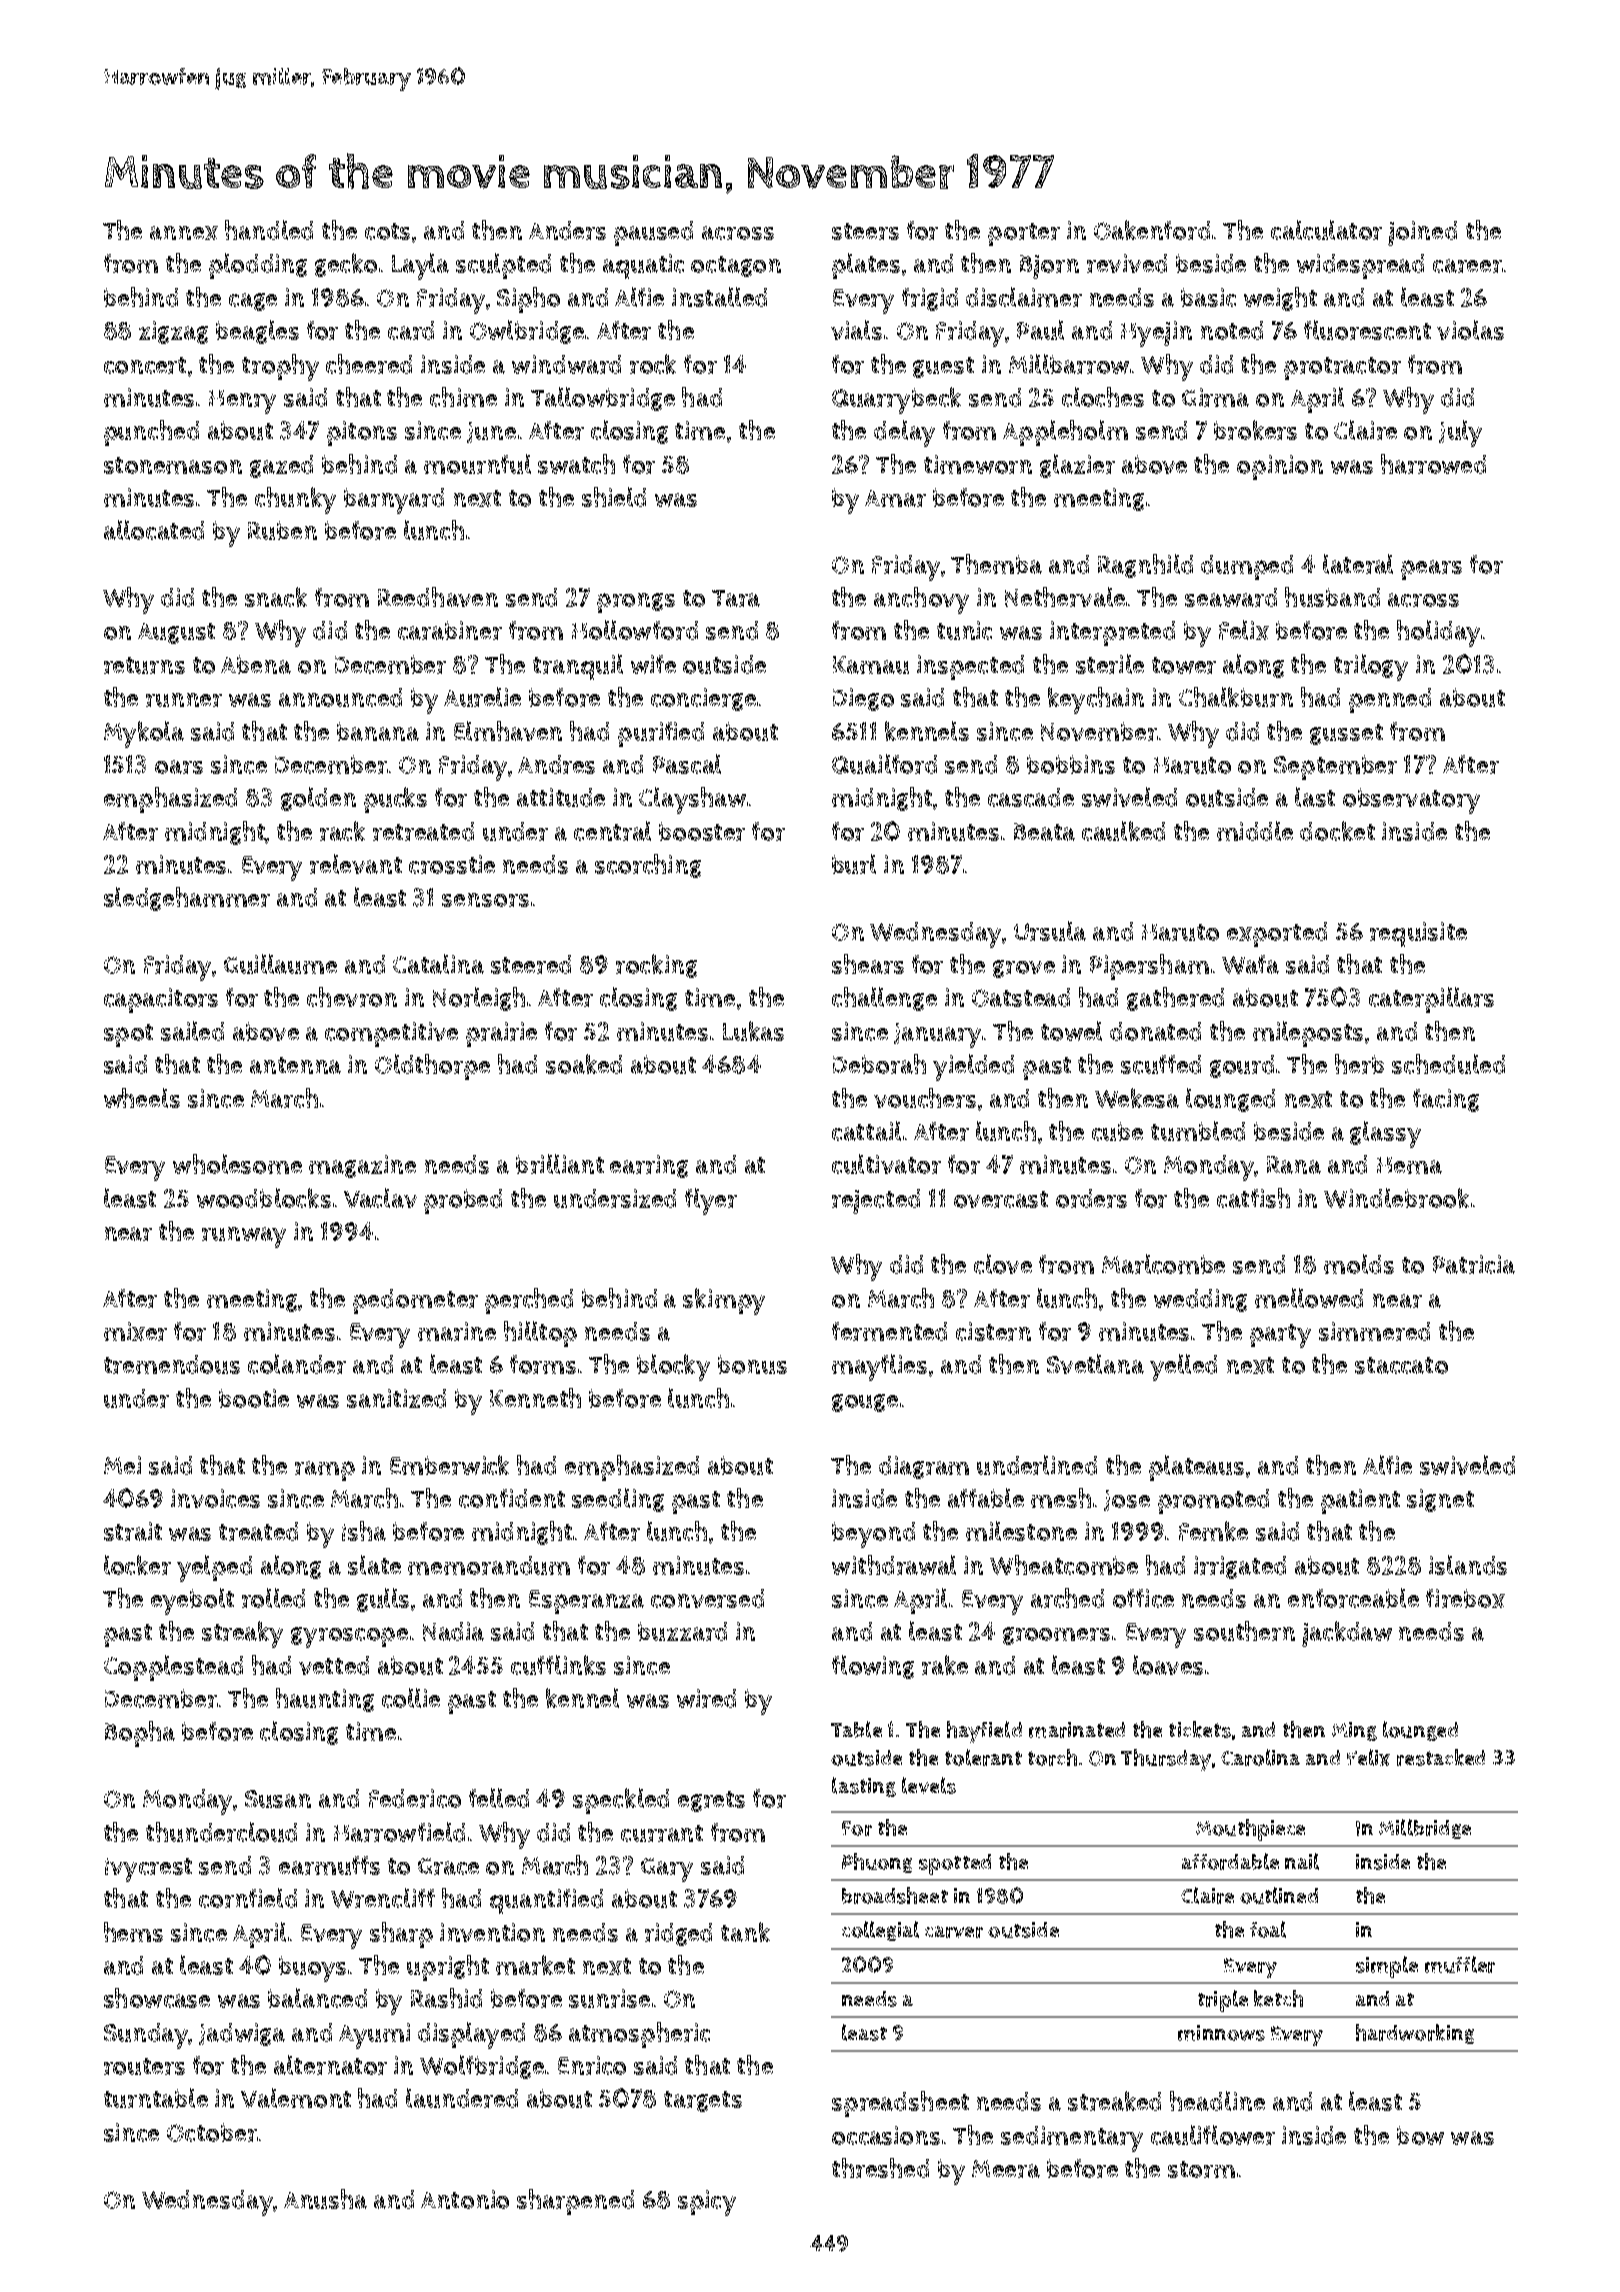 This page has height=2292, width=1620. What do you see at coordinates (1112, 633) in the page?
I see `interpreted` at bounding box center [1112, 633].
